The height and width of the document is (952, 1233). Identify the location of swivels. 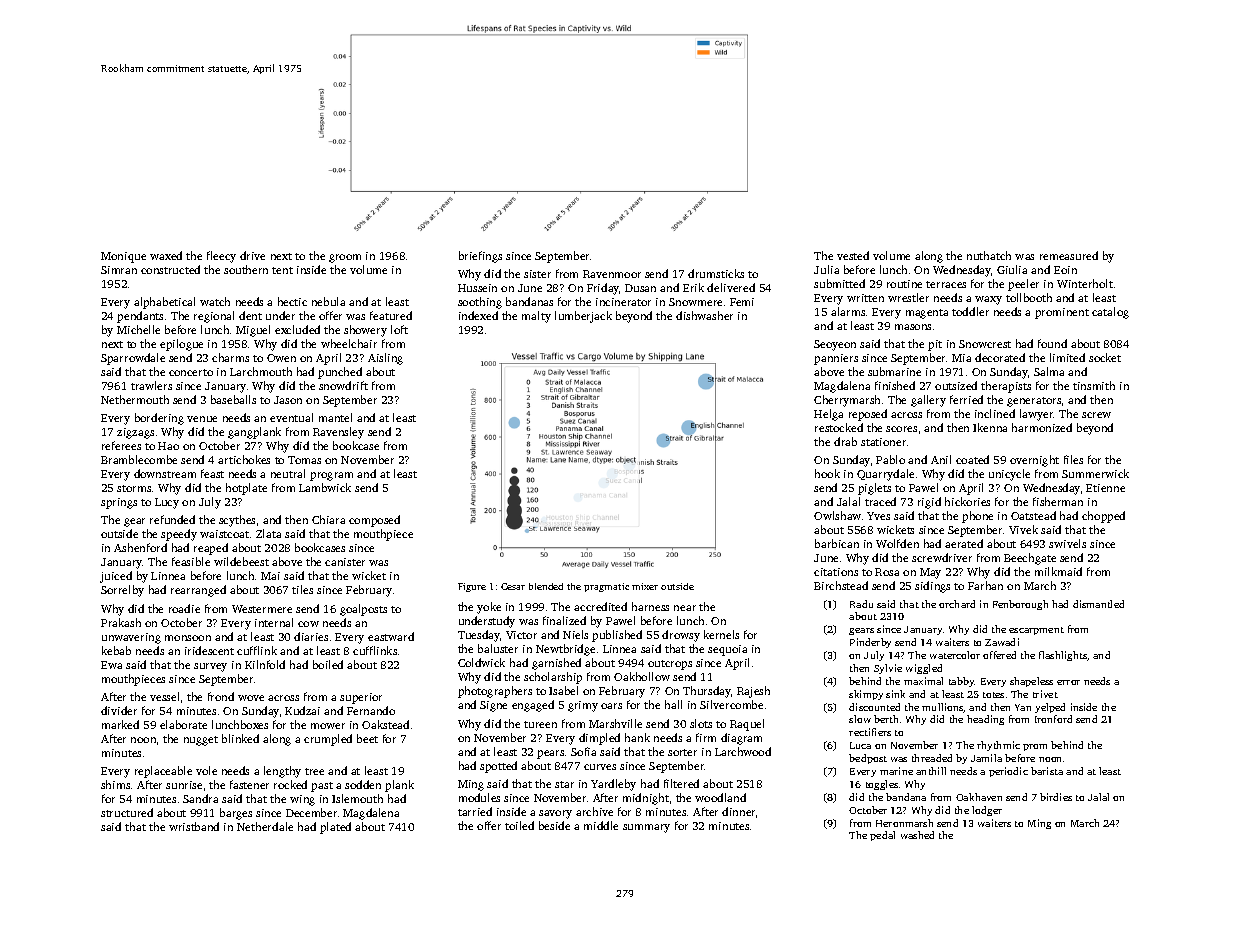
(1067, 543).
